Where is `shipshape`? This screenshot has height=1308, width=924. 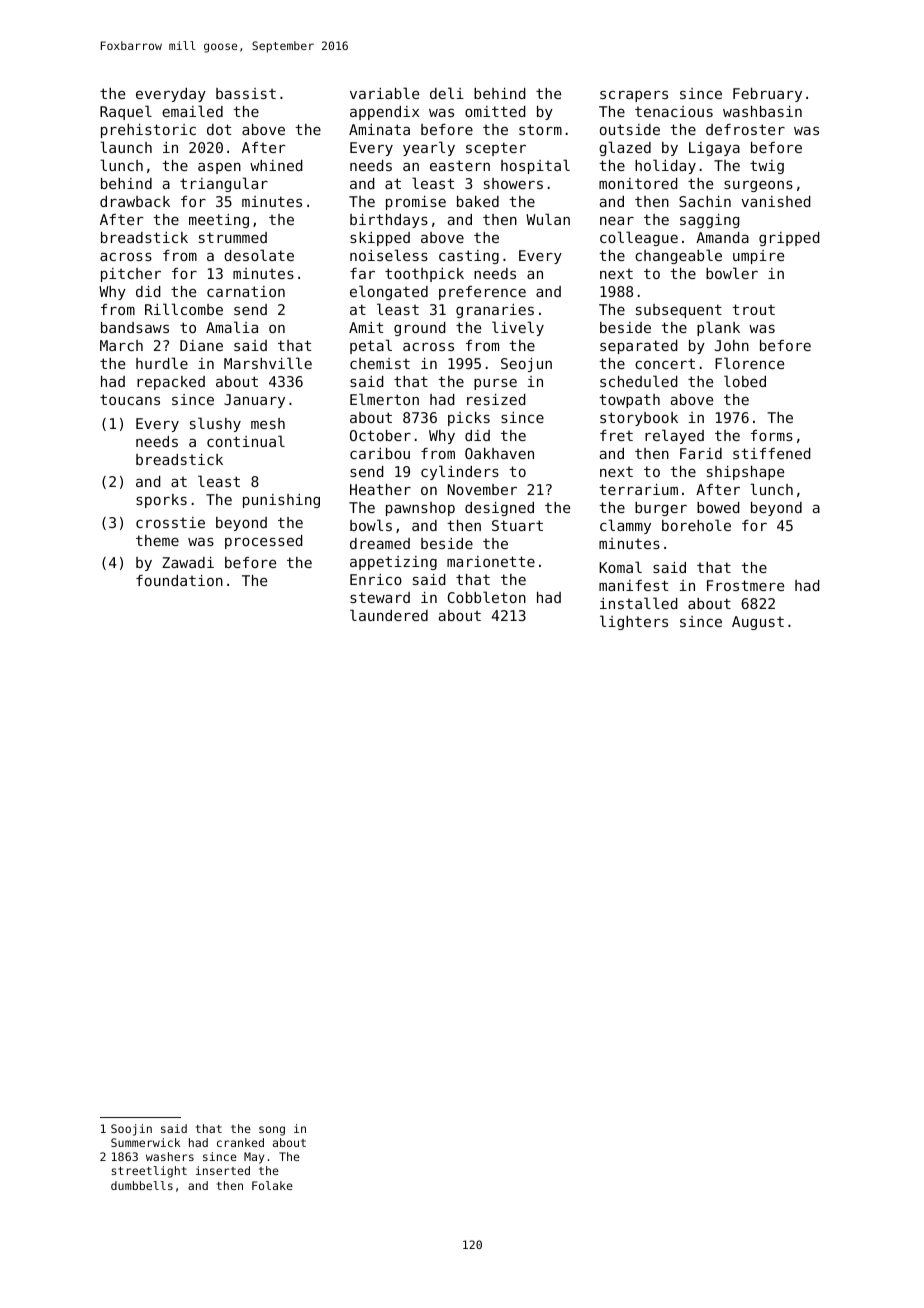
shipshape is located at coordinates (745, 473).
